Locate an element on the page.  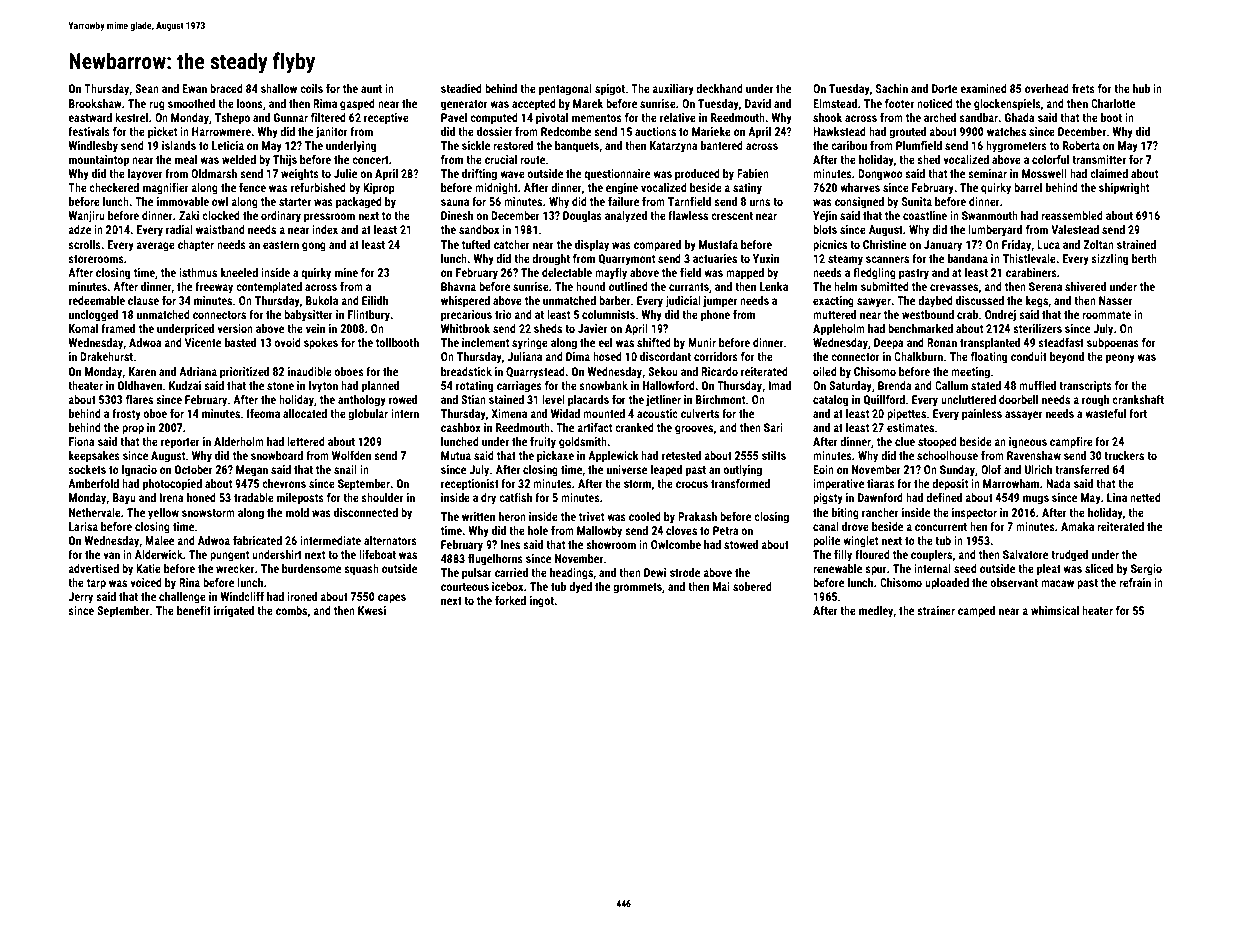
Dorte is located at coordinates (944, 88).
